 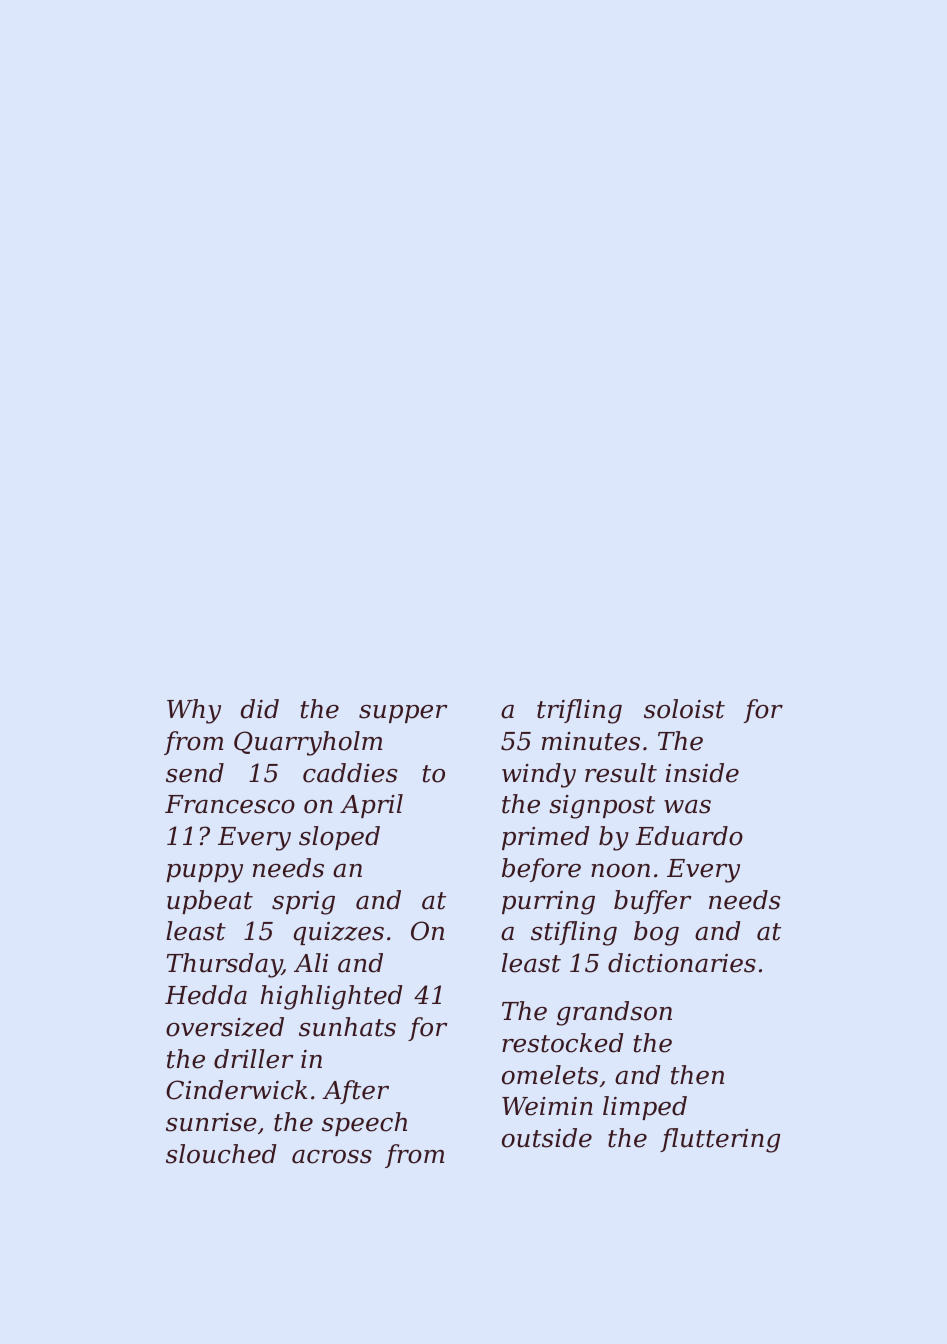 What do you see at coordinates (260, 709) in the document?
I see `did` at bounding box center [260, 709].
